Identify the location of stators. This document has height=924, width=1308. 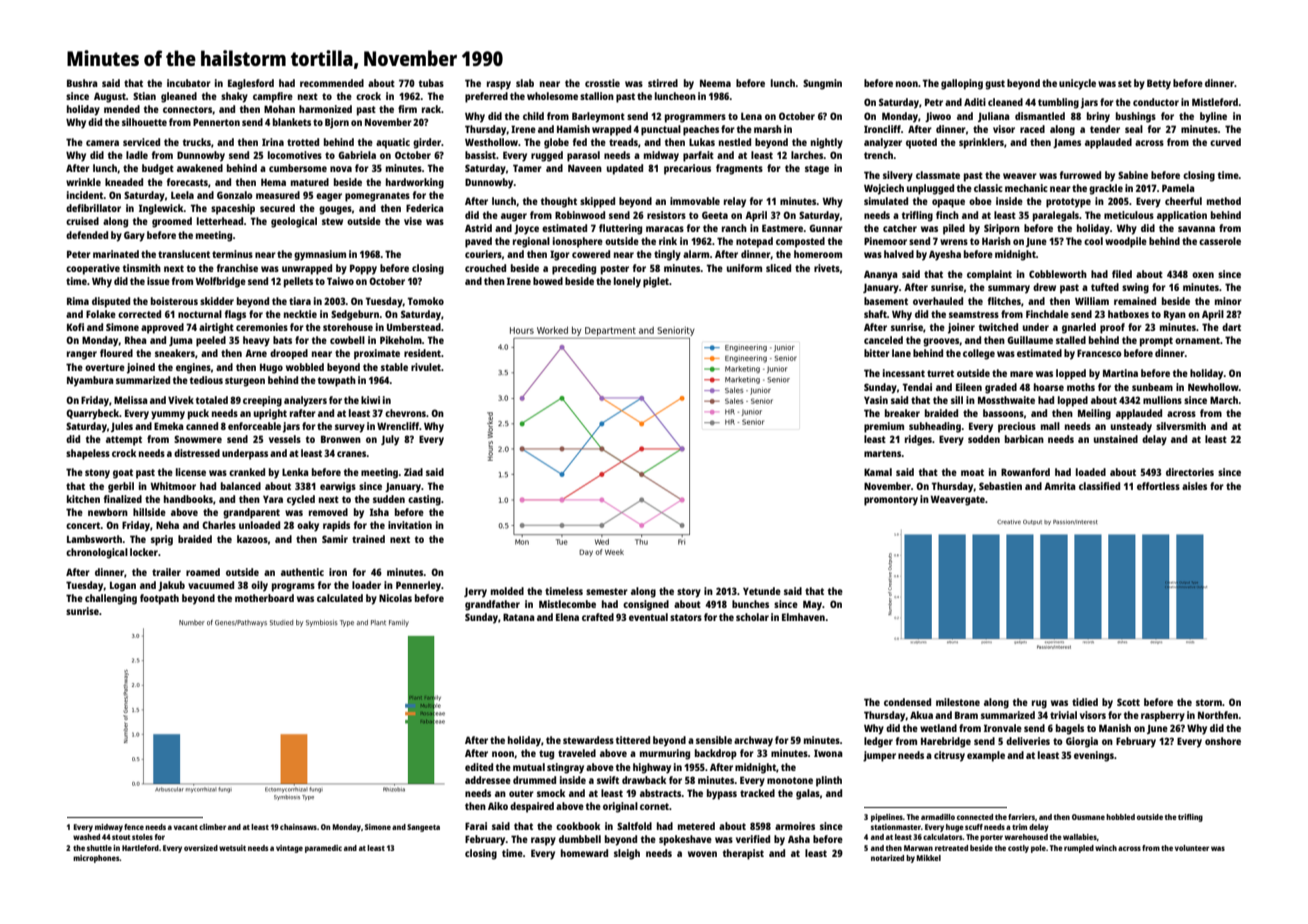
(686, 617).
